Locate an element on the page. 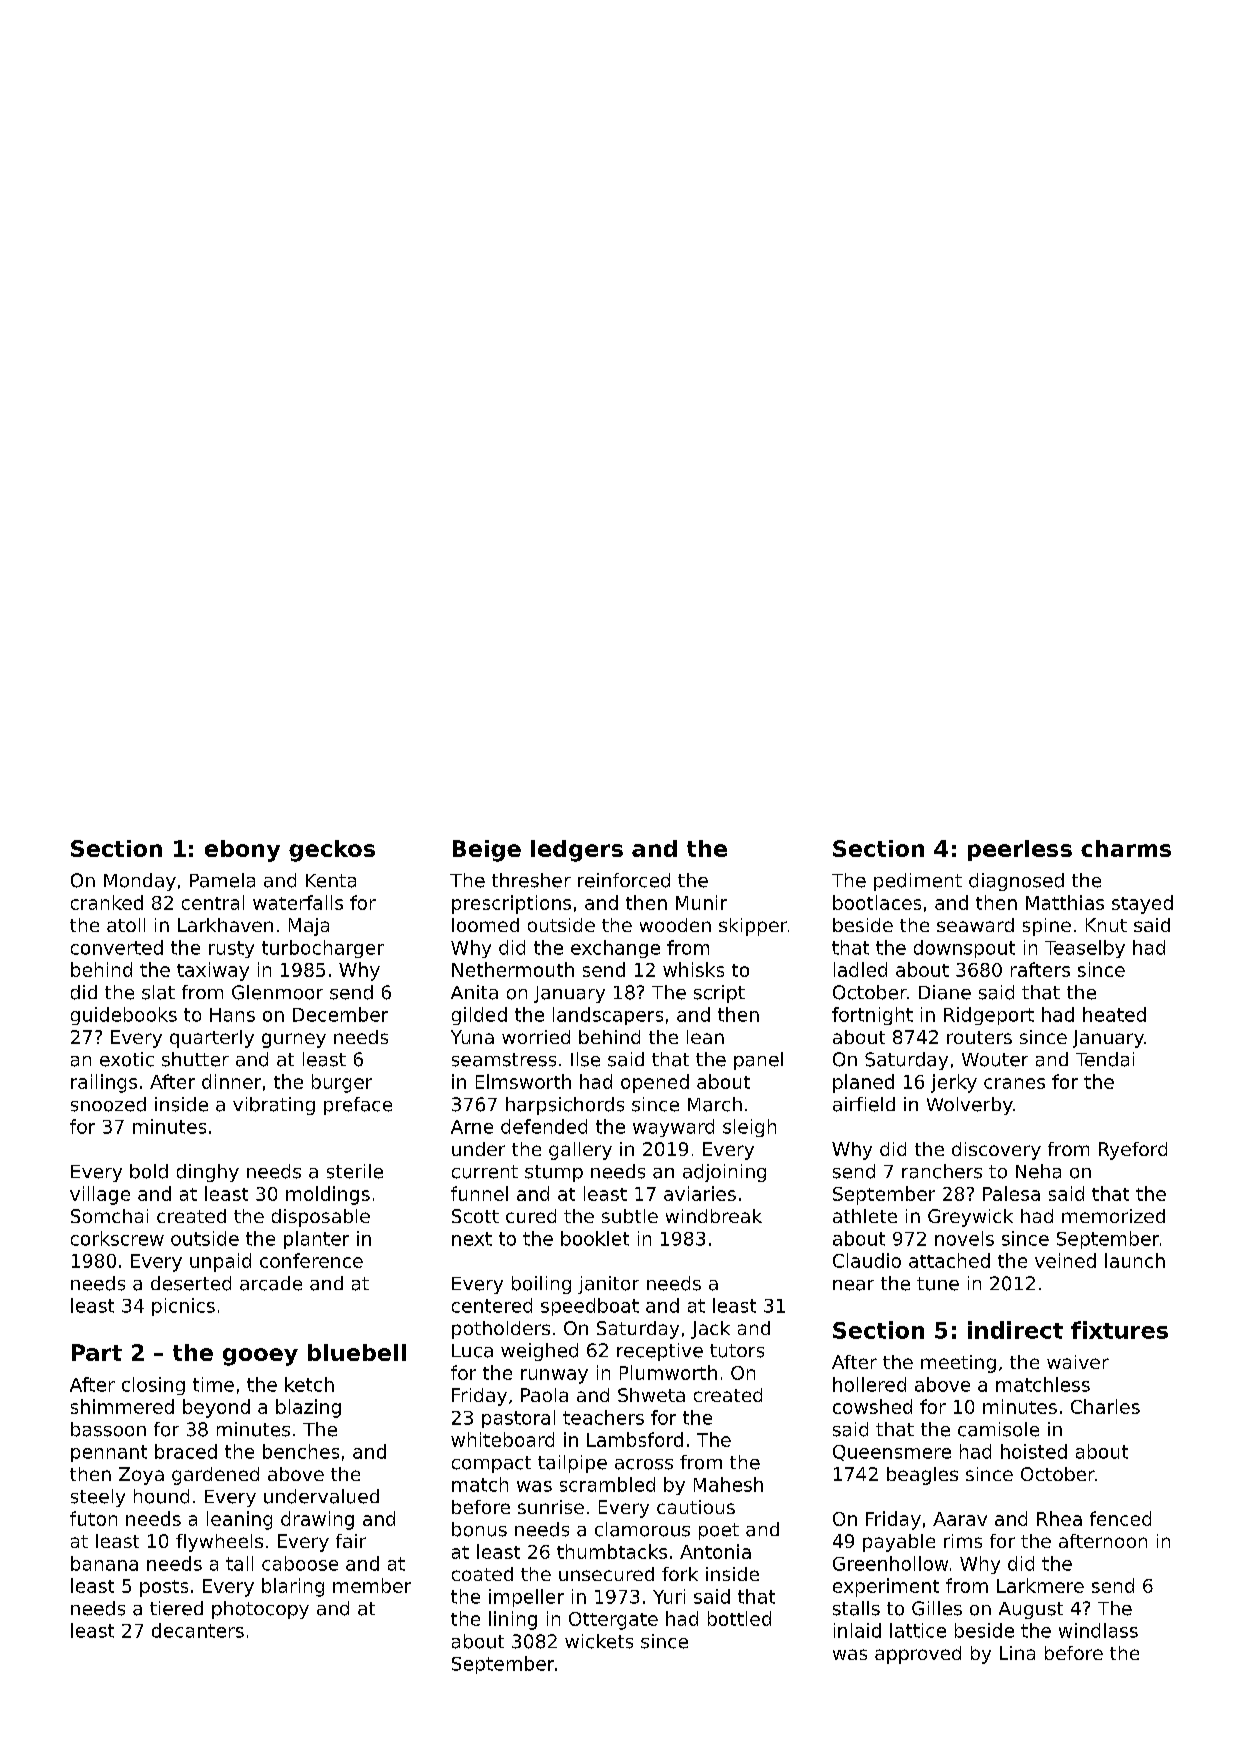  picnics is located at coordinates (183, 1307).
